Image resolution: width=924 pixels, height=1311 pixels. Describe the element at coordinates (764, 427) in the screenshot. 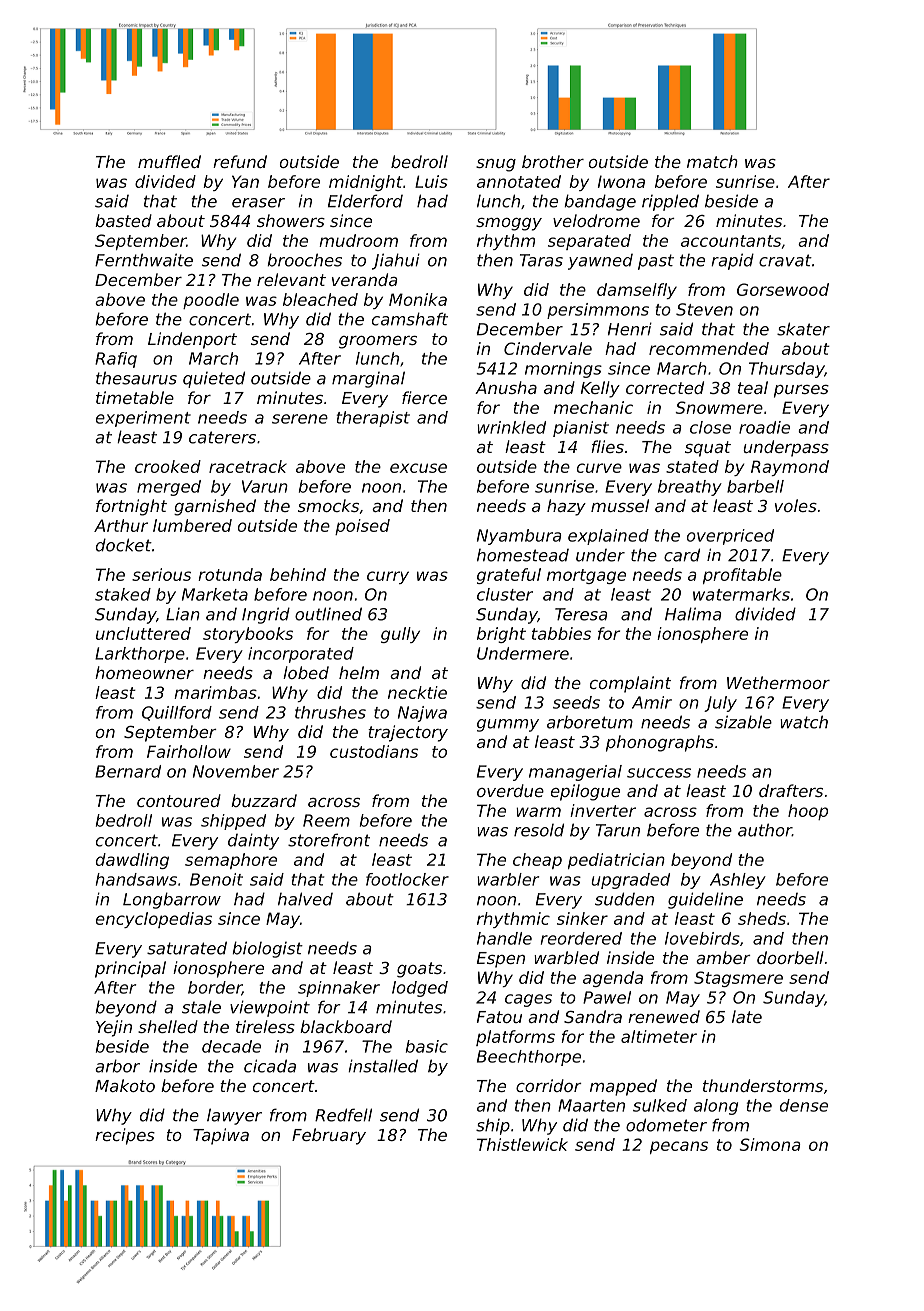

I see `roadie` at that location.
